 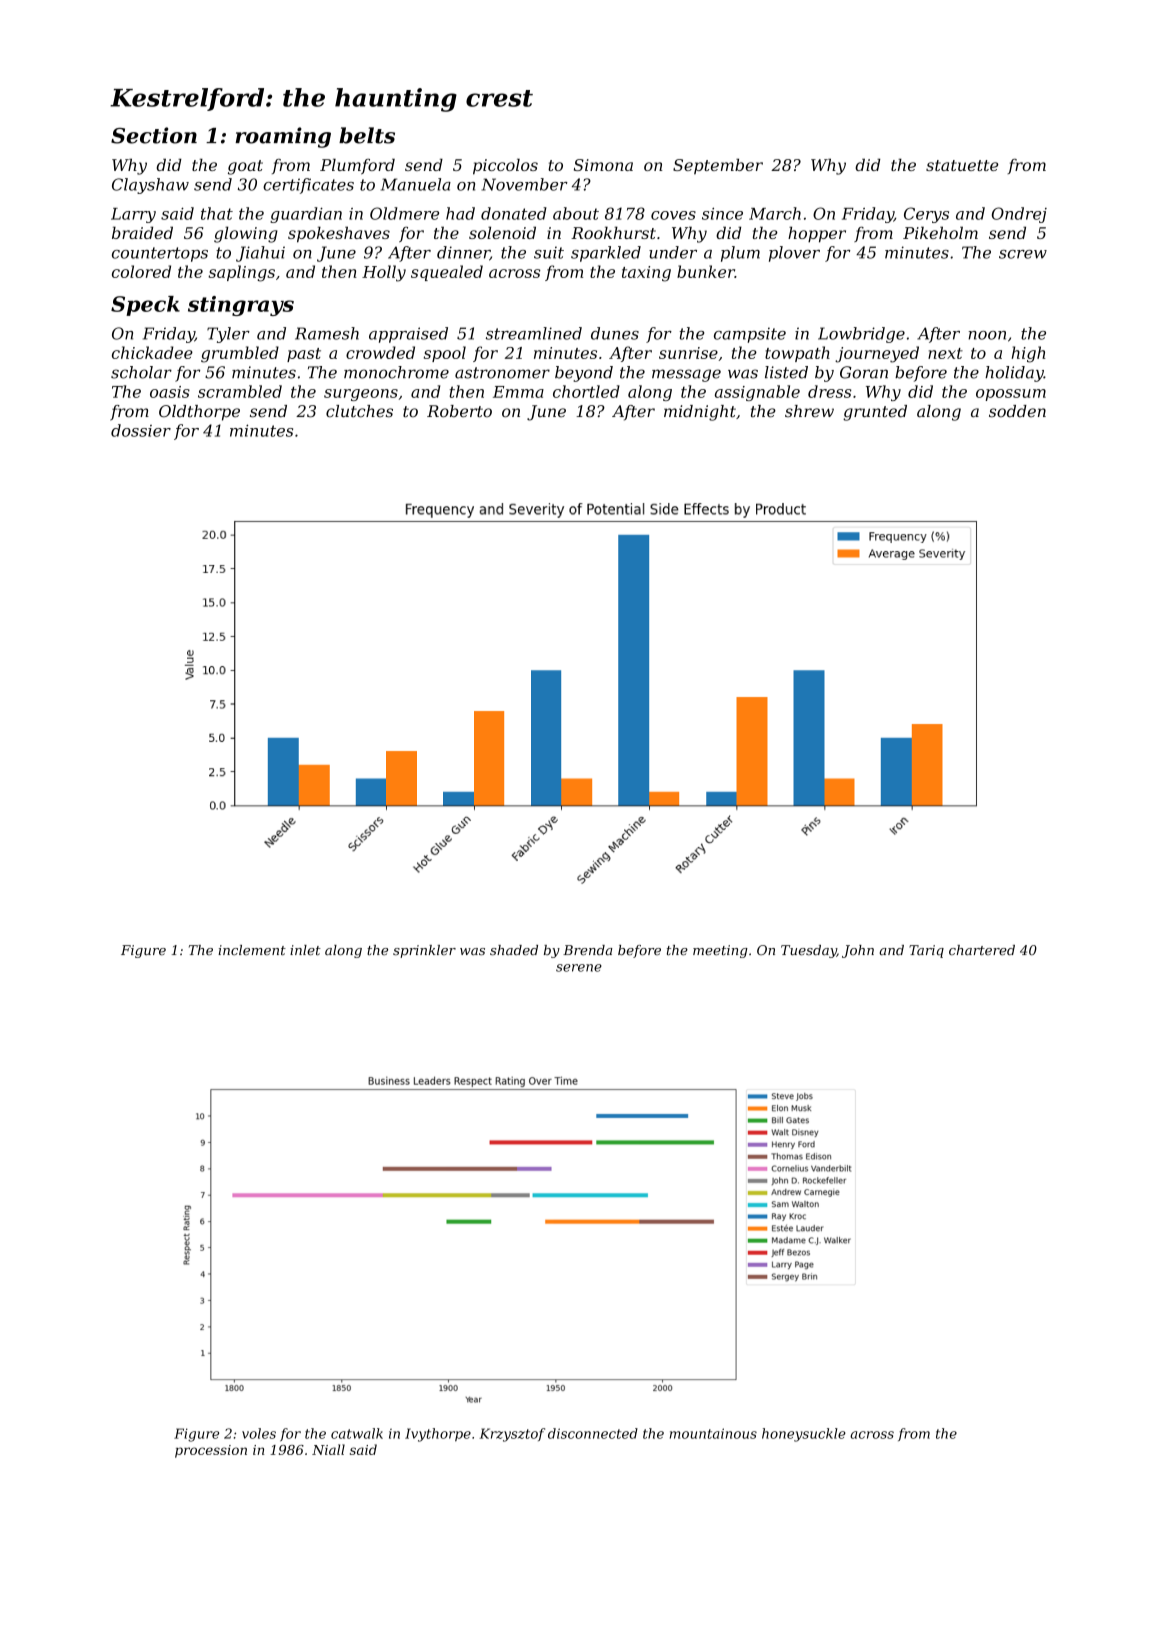 What do you see at coordinates (211, 1451) in the screenshot?
I see `procession` at bounding box center [211, 1451].
